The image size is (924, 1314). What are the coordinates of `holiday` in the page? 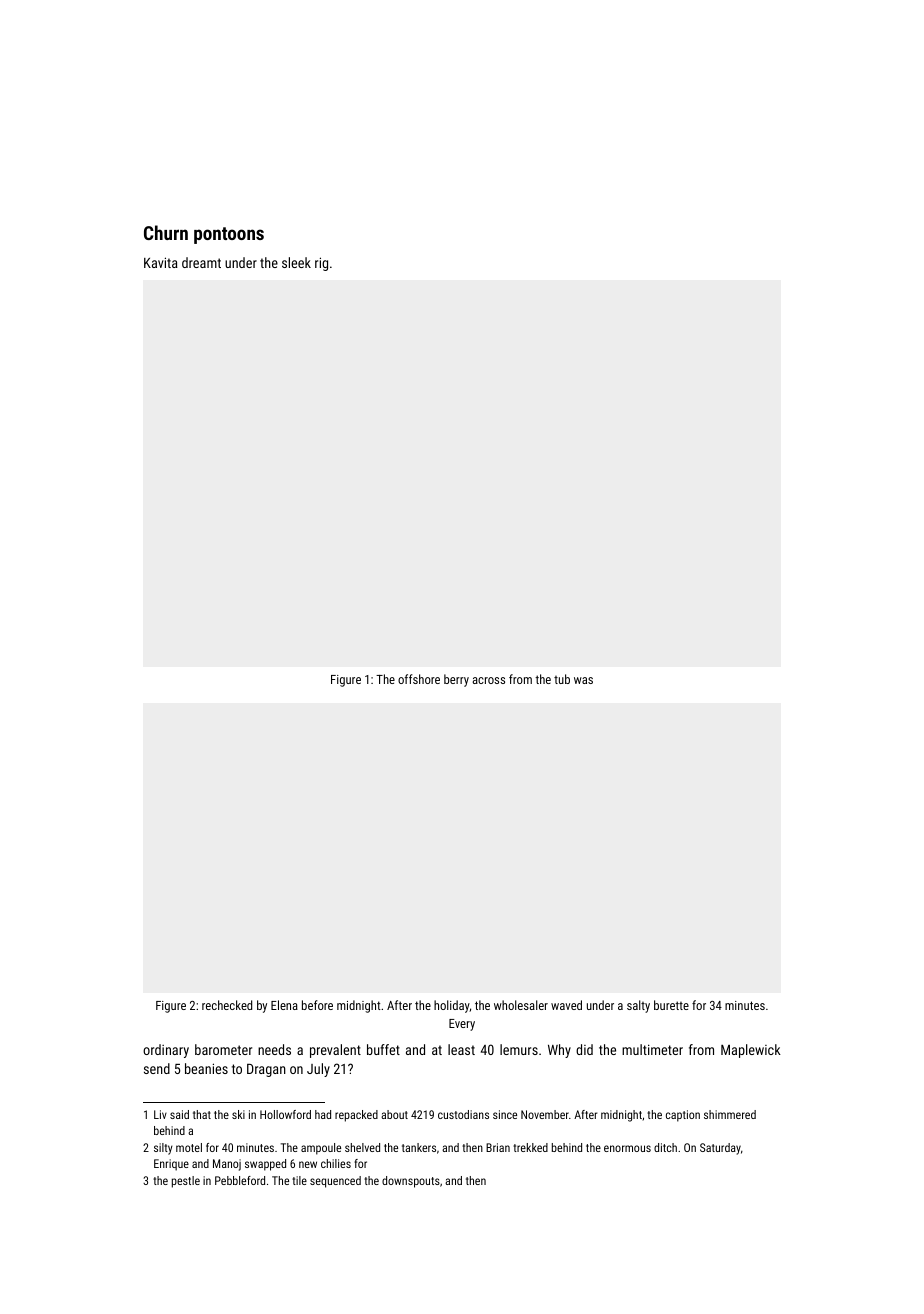 It's located at (452, 1006).
